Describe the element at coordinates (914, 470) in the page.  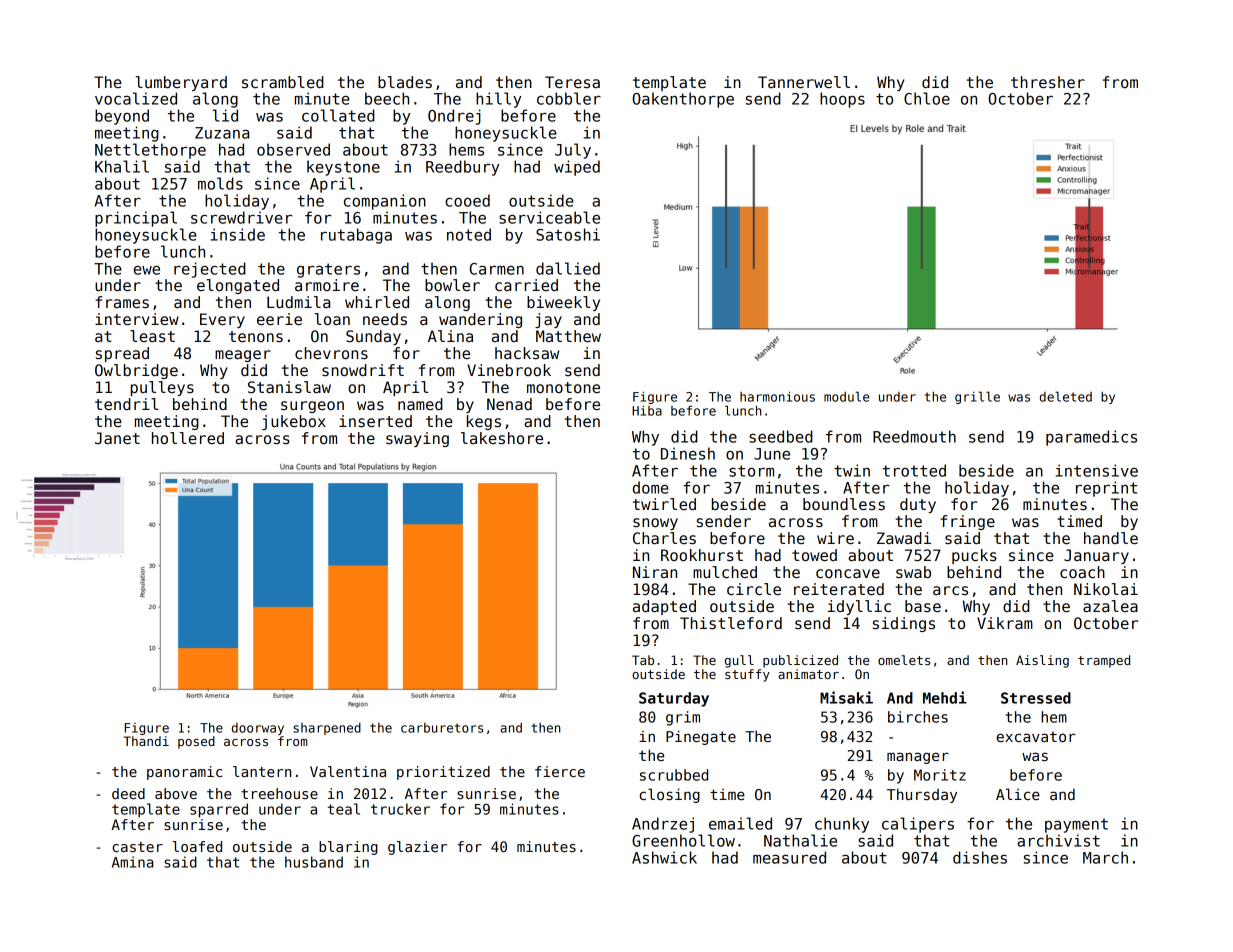
I see `trotted` at that location.
